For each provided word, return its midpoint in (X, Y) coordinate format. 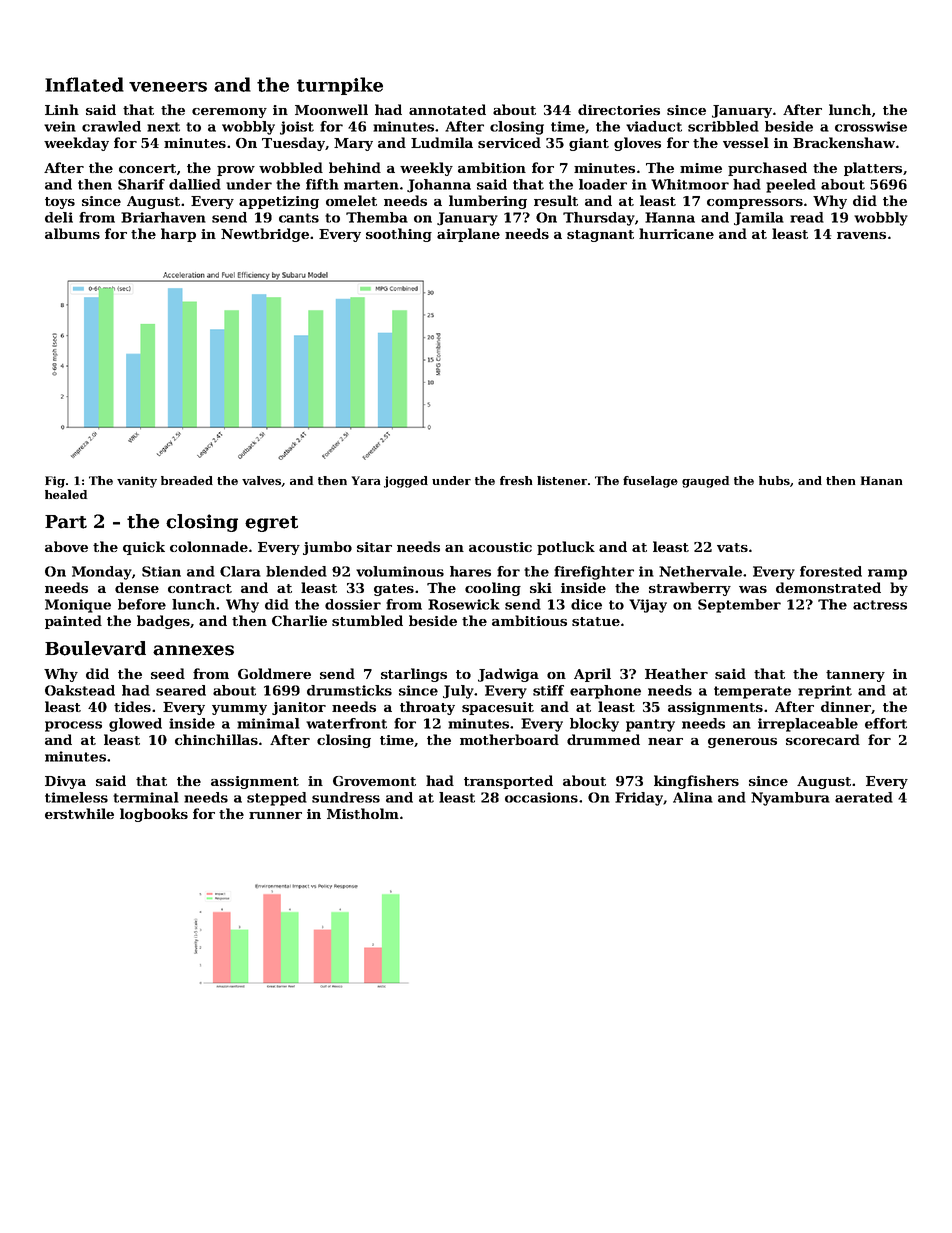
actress (880, 605)
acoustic (500, 547)
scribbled (723, 126)
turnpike (340, 86)
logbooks (154, 815)
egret (271, 524)
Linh (62, 109)
